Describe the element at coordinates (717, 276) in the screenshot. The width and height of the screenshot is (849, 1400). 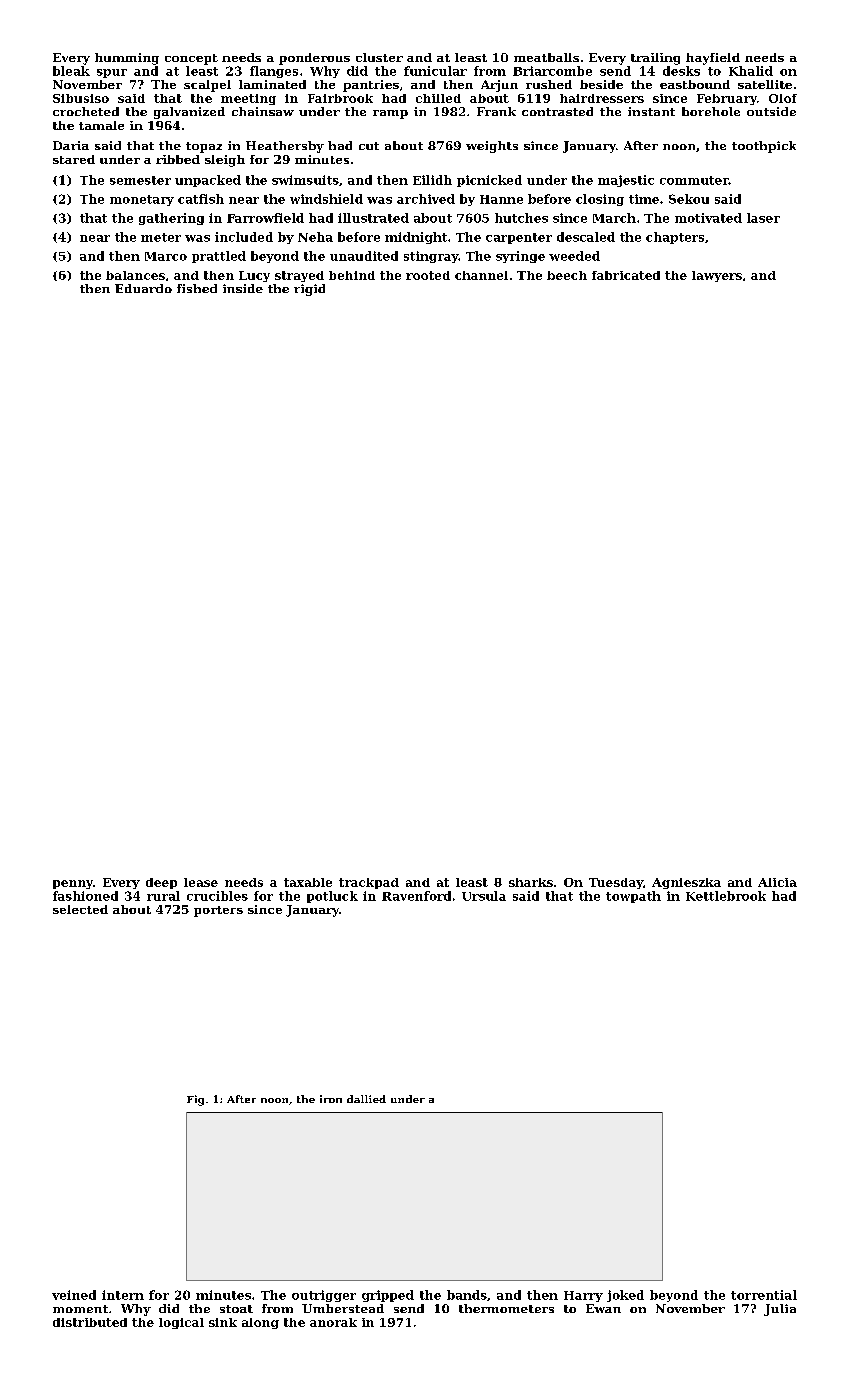
I see `lawyers` at that location.
